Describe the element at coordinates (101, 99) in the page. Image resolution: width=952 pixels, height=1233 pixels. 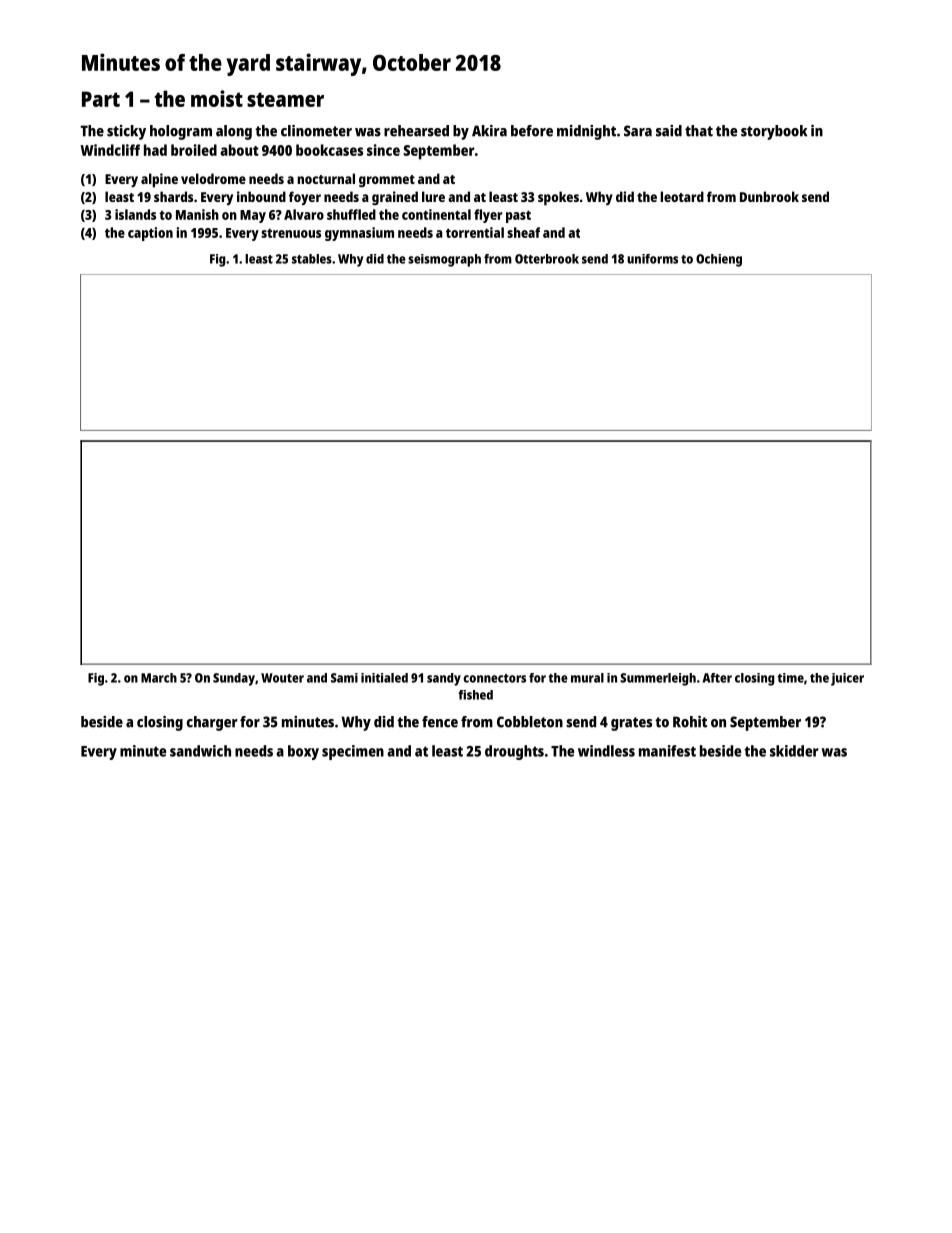
I see `Part` at that location.
